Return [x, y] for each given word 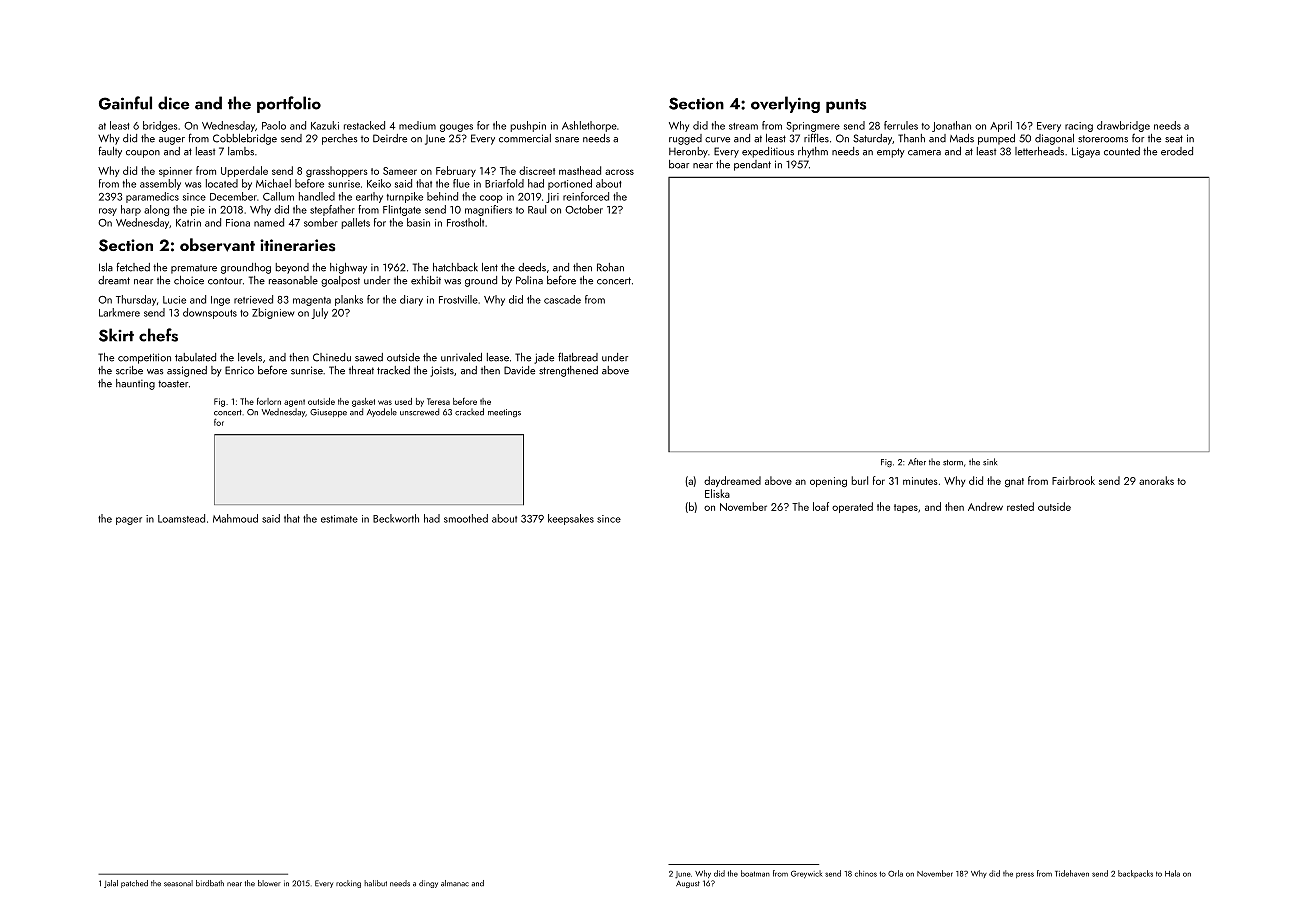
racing [1079, 127]
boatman [755, 873]
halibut [375, 883]
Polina [529, 280]
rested [1020, 506]
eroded [1177, 151]
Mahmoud [235, 518]
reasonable [293, 280]
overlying [785, 104]
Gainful [125, 103]
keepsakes [571, 519]
